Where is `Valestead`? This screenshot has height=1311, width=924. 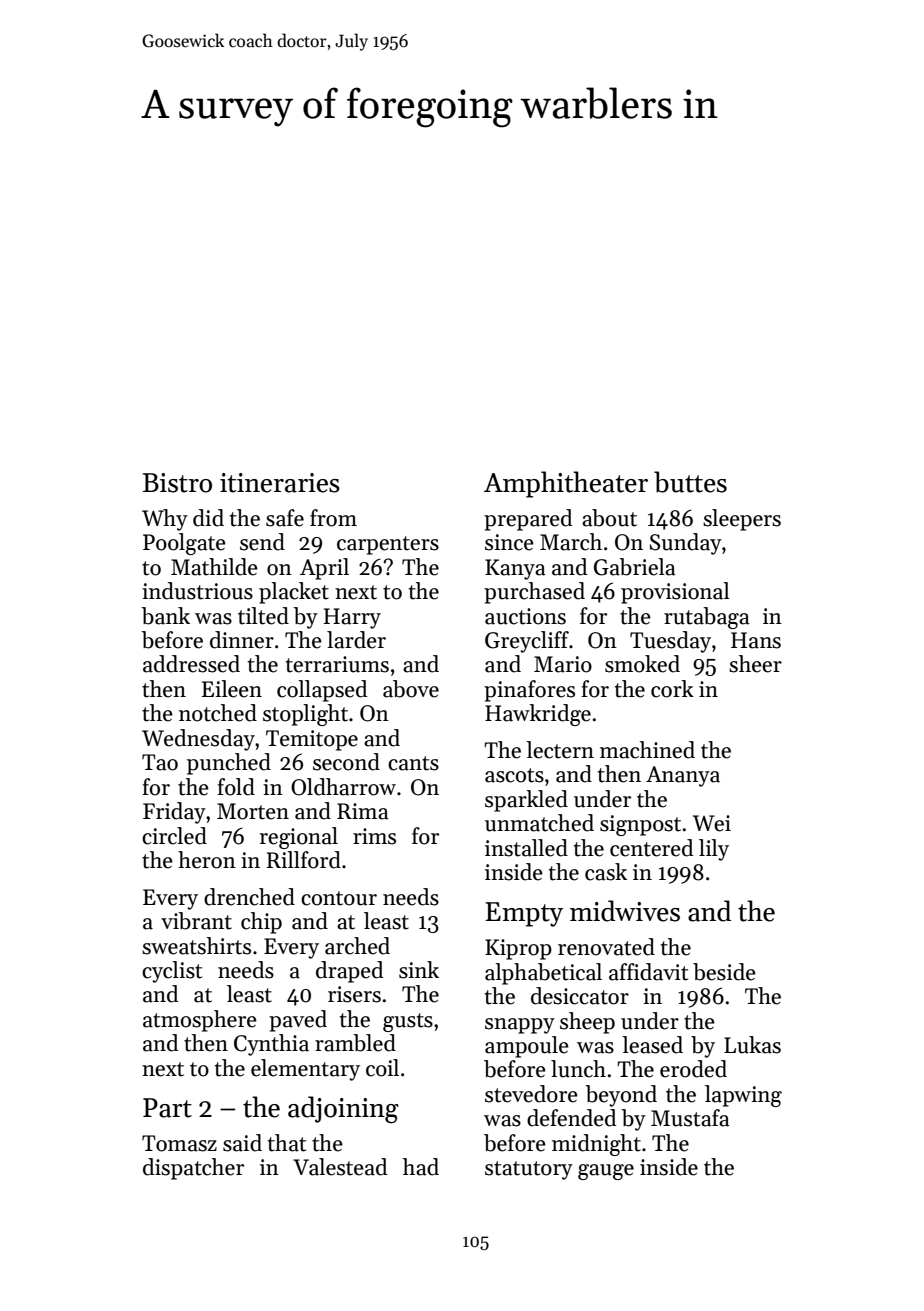 Valestead is located at coordinates (340, 1167).
